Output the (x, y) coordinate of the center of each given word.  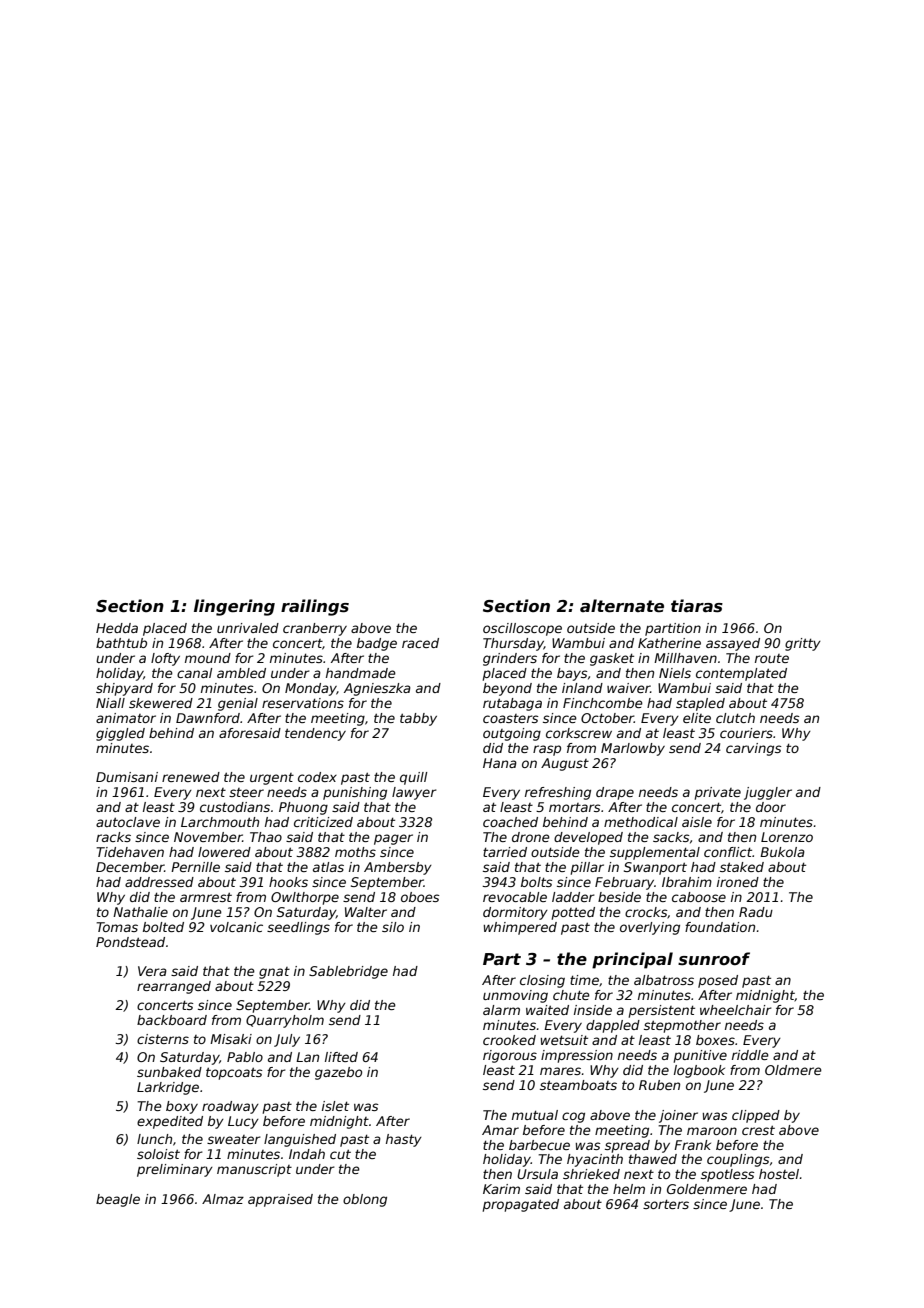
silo (393, 927)
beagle (118, 1200)
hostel (779, 1174)
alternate (622, 606)
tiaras (697, 606)
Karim (501, 1189)
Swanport (655, 868)
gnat (274, 973)
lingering (234, 607)
